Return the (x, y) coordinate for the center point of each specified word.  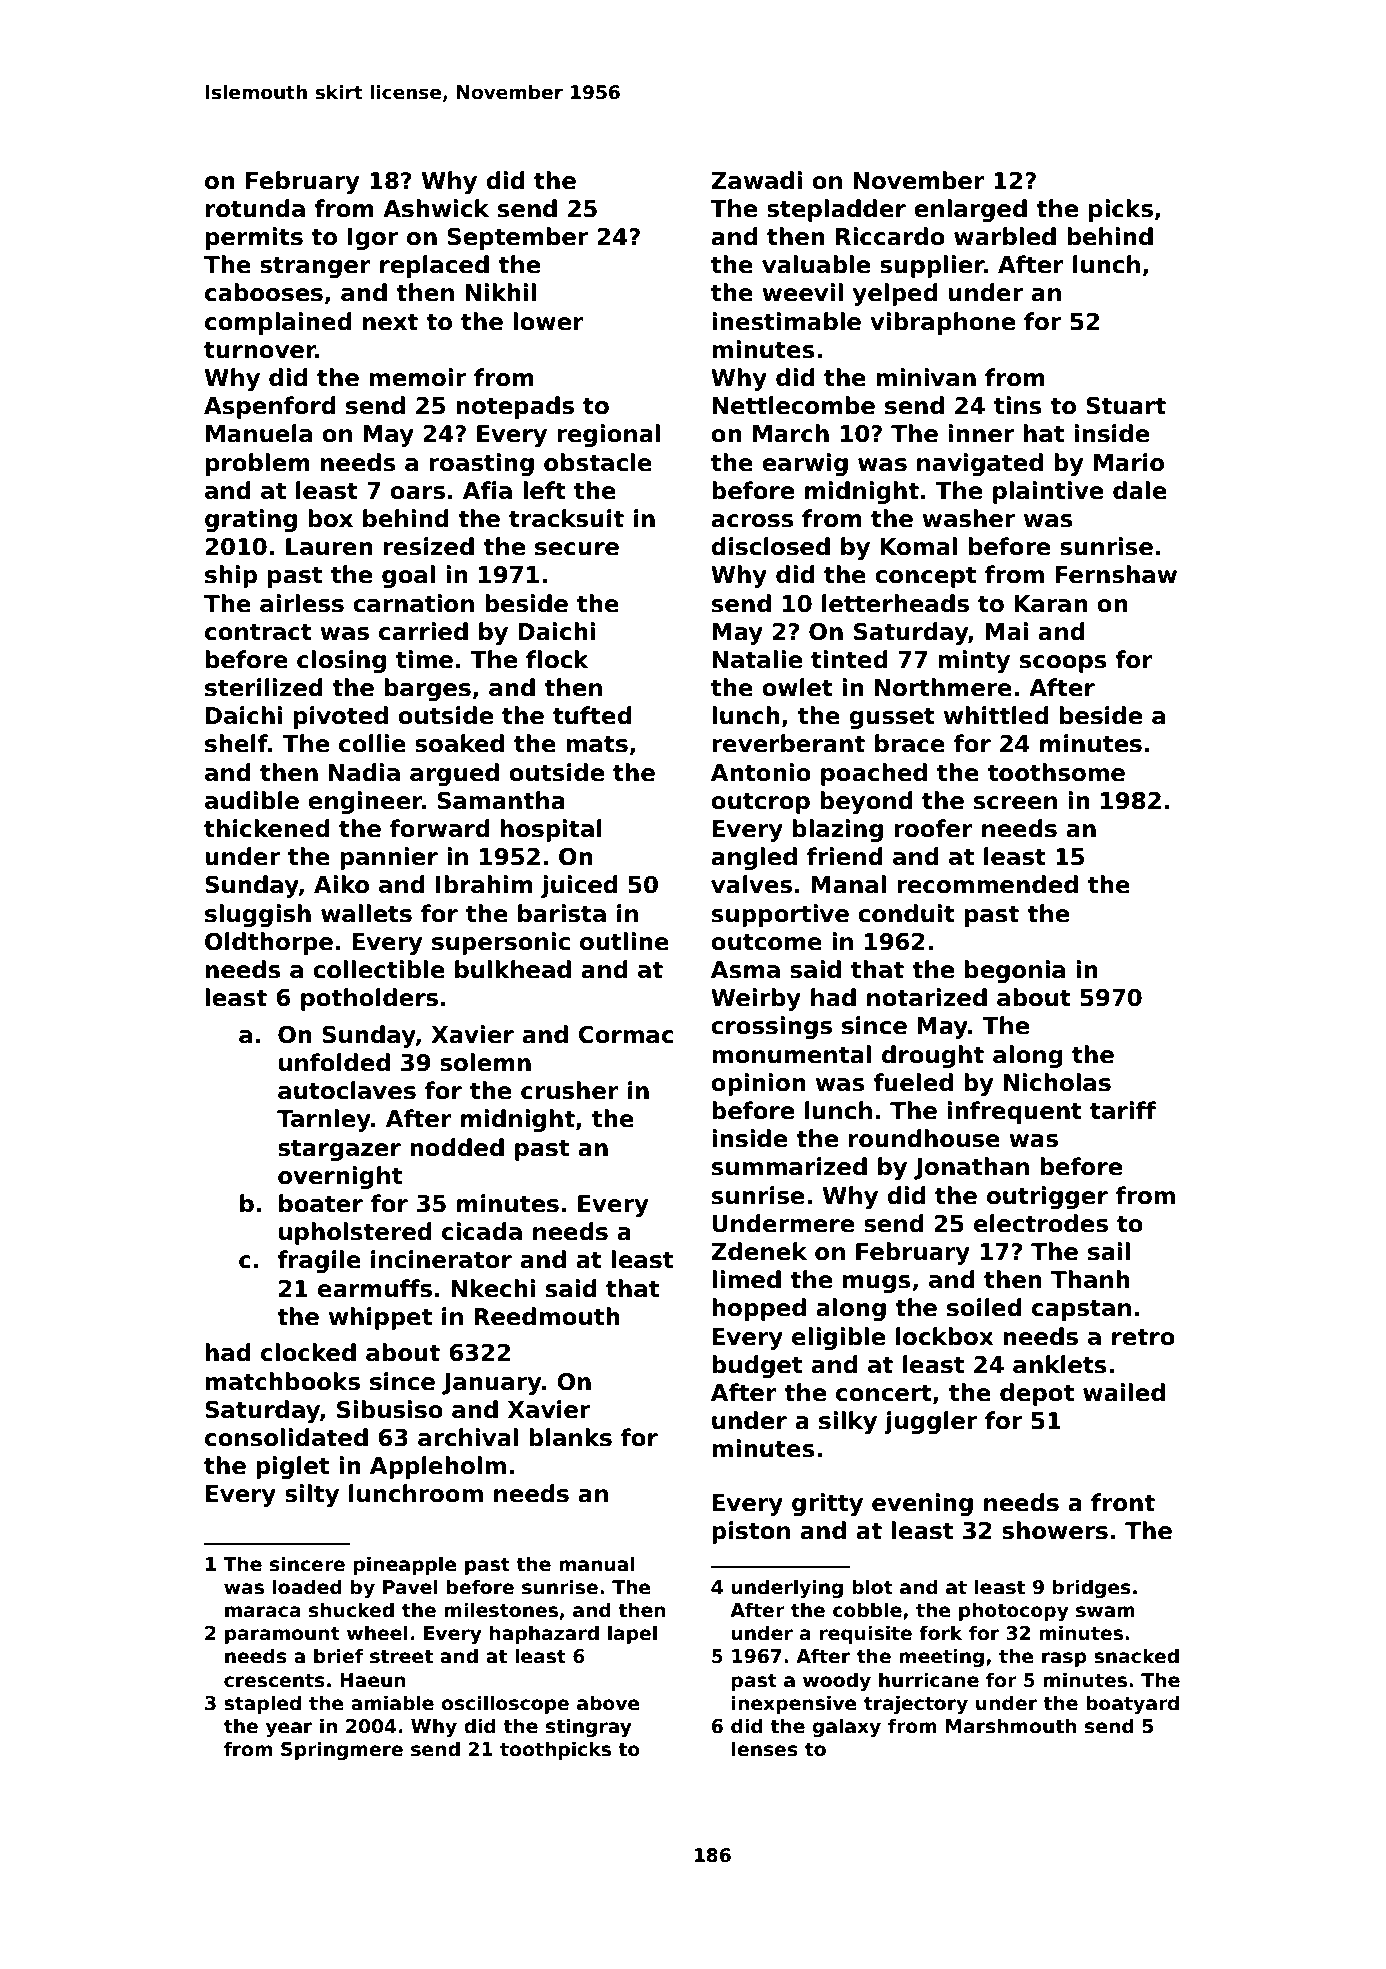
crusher (570, 1090)
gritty (827, 1504)
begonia (1015, 971)
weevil (802, 292)
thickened (266, 828)
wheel (377, 1633)
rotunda (255, 208)
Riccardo (890, 236)
